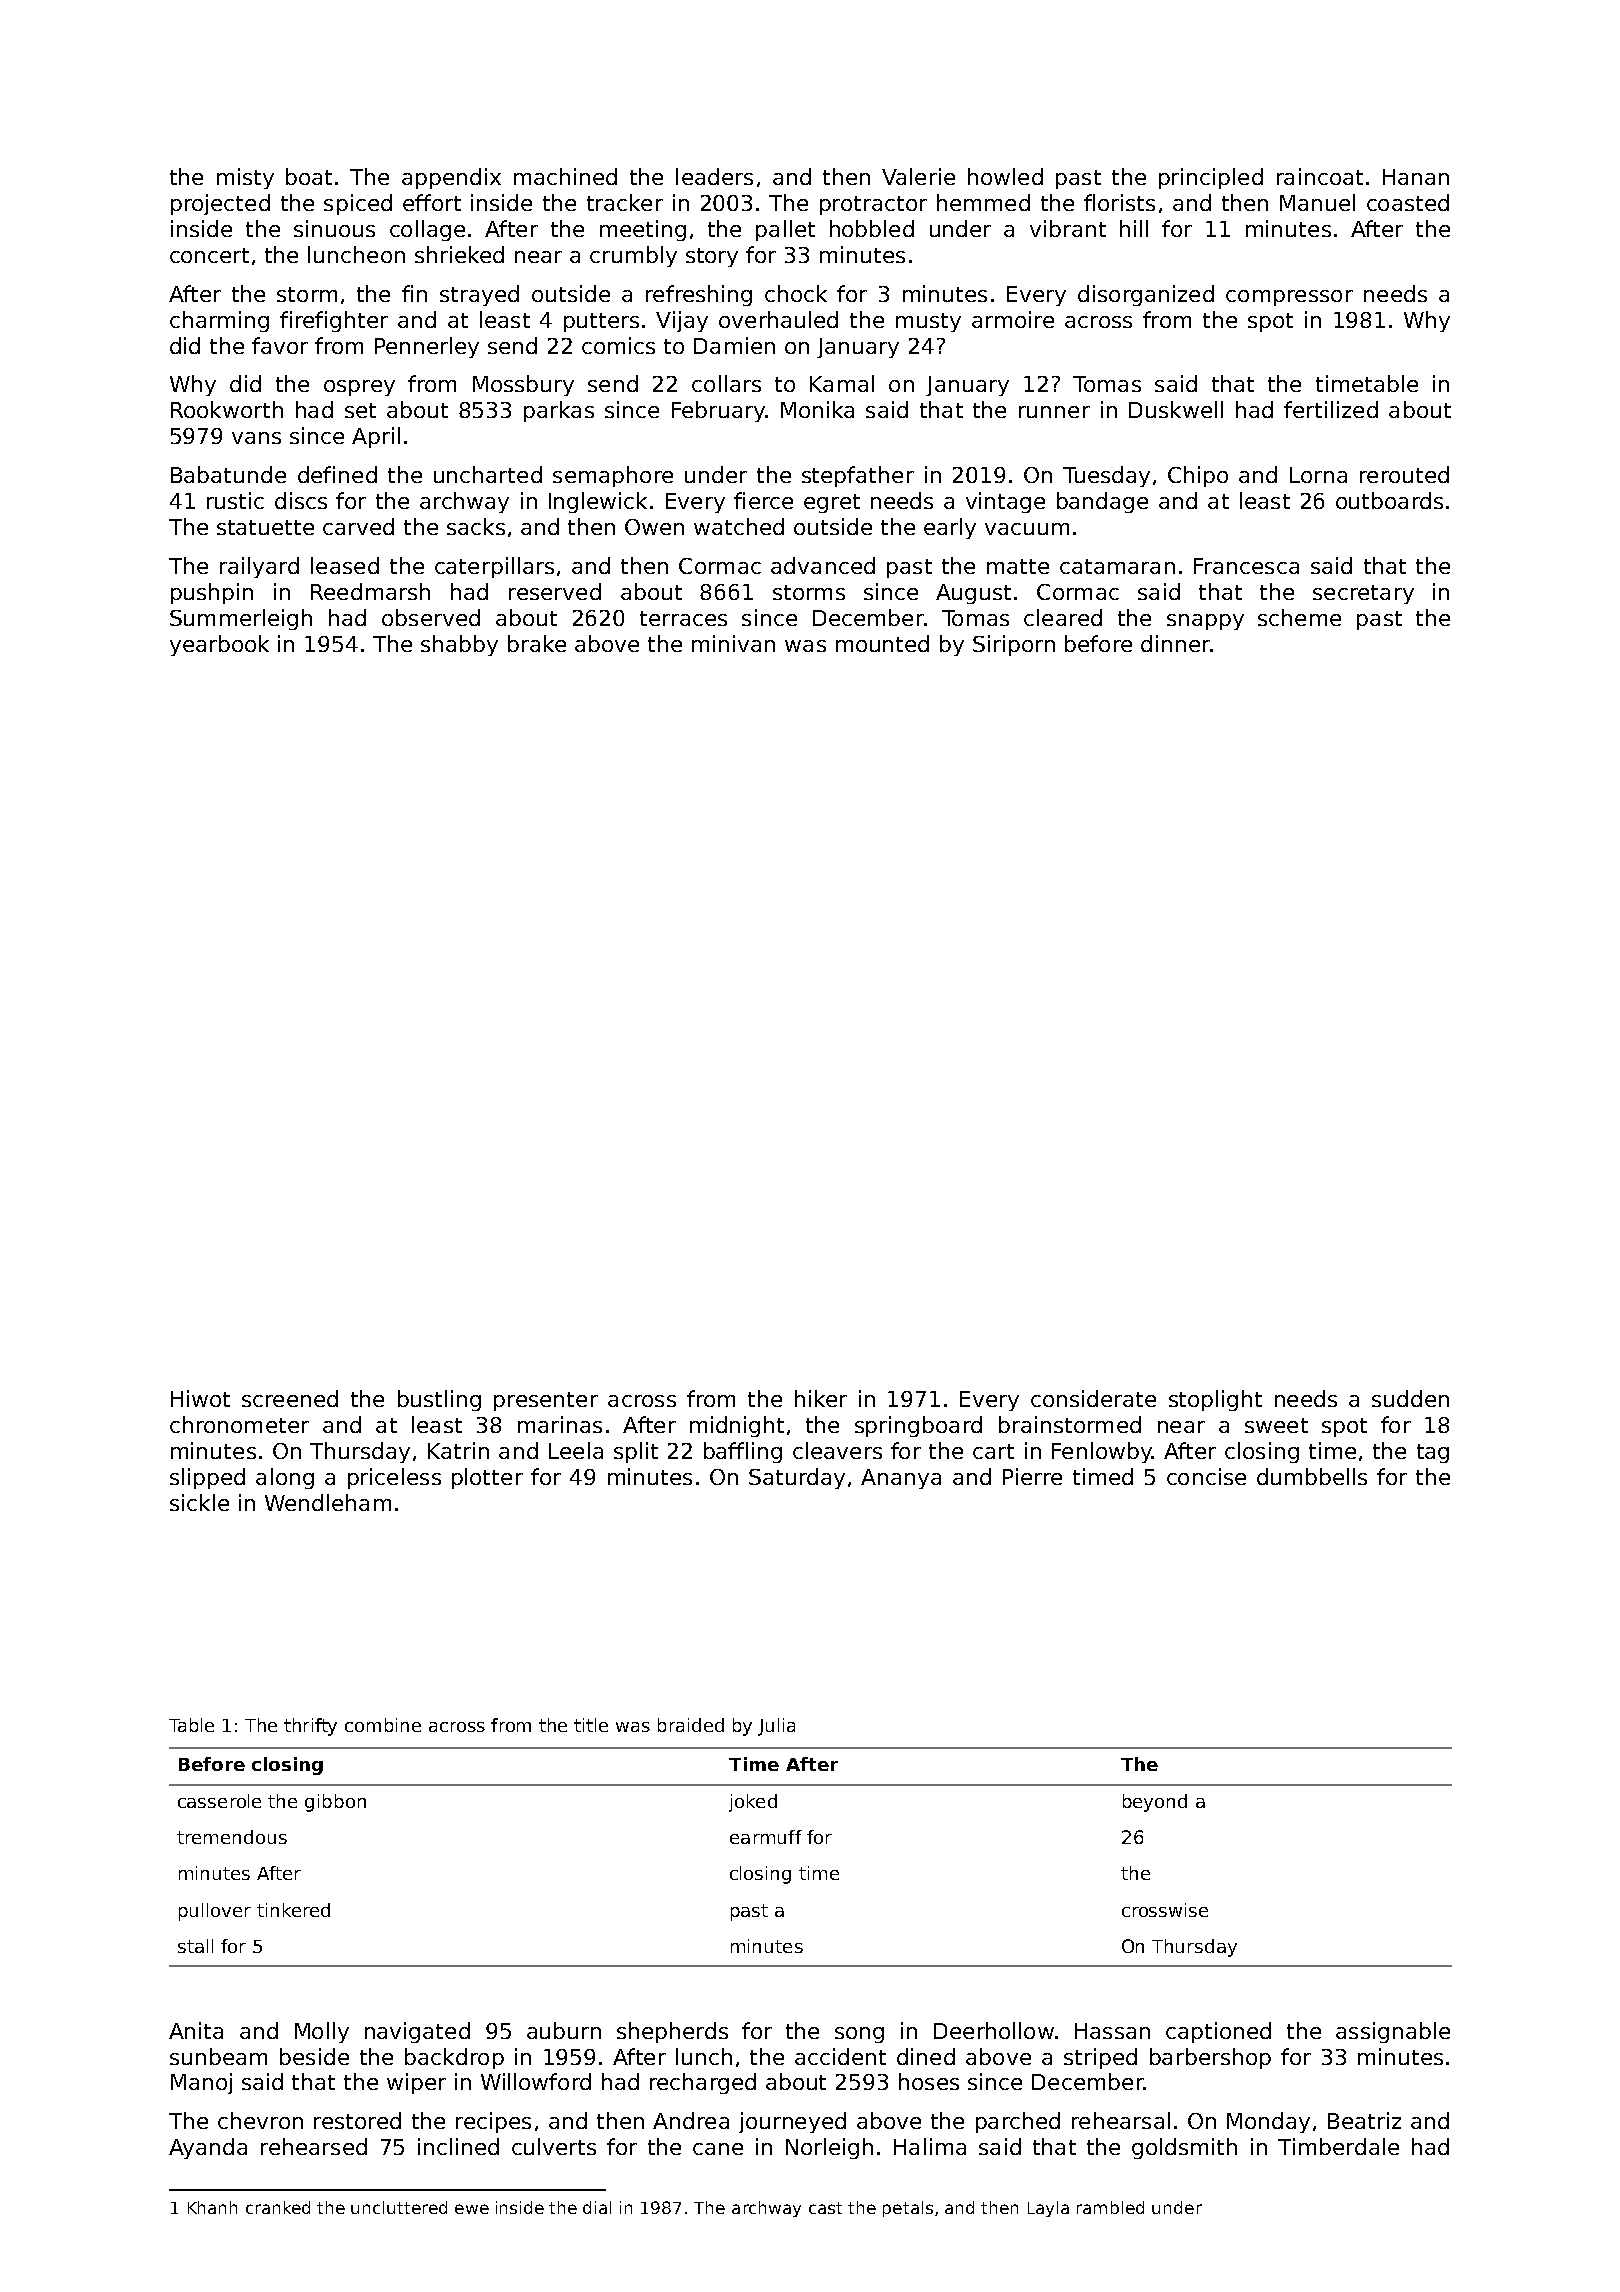 The width and height of the screenshot is (1620, 2292). I want to click on title, so click(591, 1725).
